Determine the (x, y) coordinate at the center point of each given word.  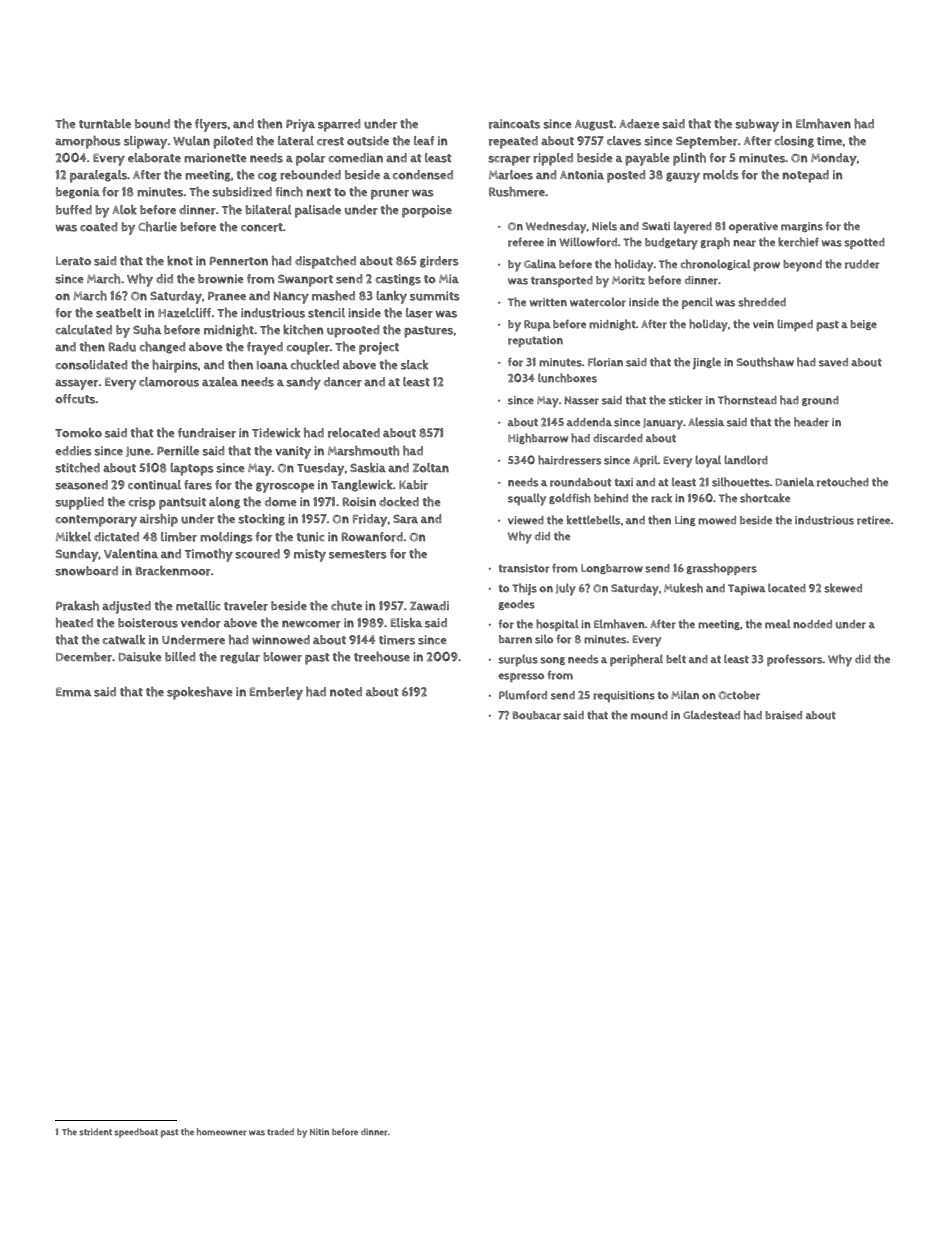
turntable (105, 124)
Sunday (77, 555)
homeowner (222, 1132)
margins (802, 227)
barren (515, 639)
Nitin (319, 1131)
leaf (424, 140)
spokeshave (200, 693)
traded (280, 1132)
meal (777, 624)
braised (783, 715)
